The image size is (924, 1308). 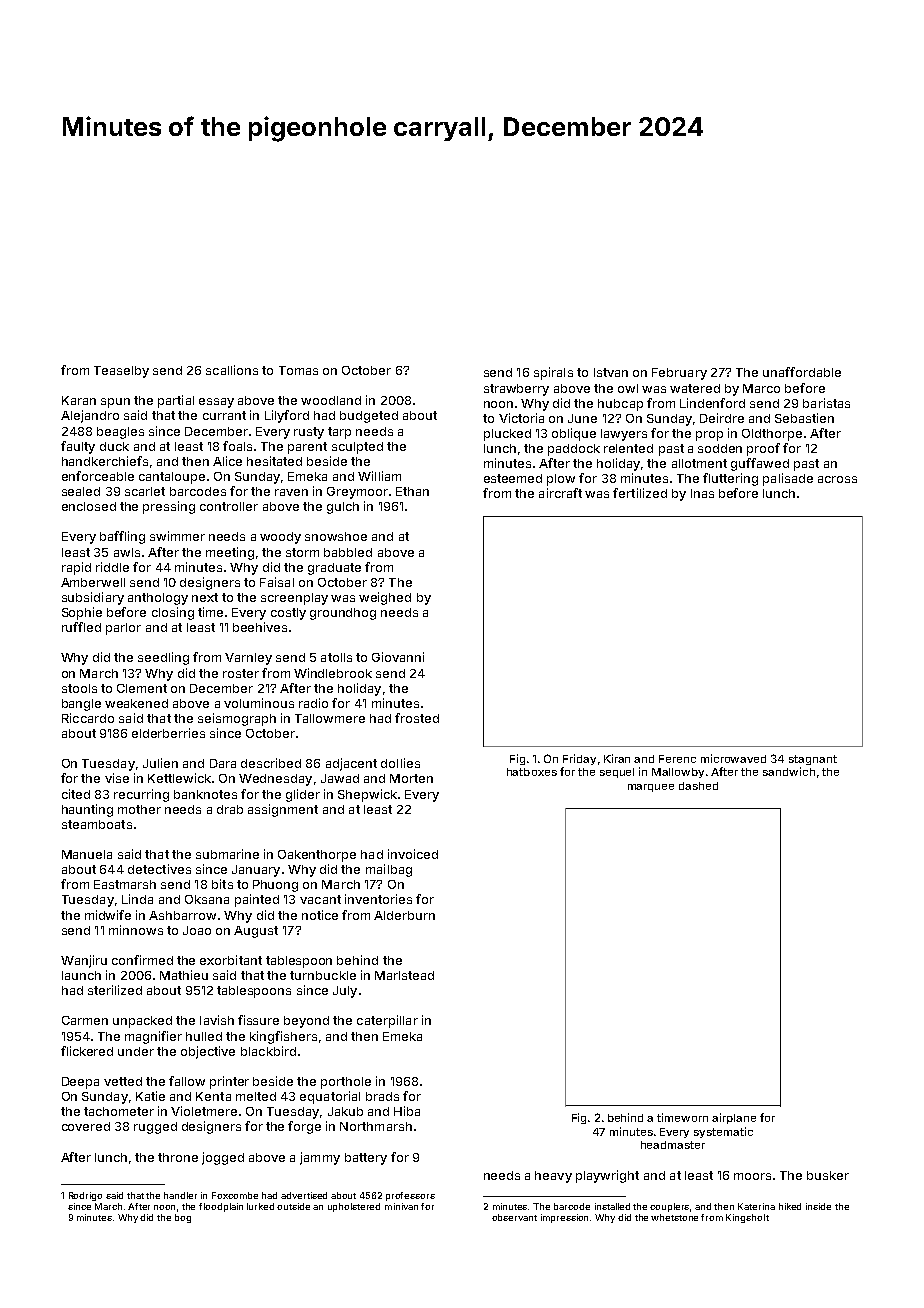 I want to click on brads, so click(x=382, y=1096).
